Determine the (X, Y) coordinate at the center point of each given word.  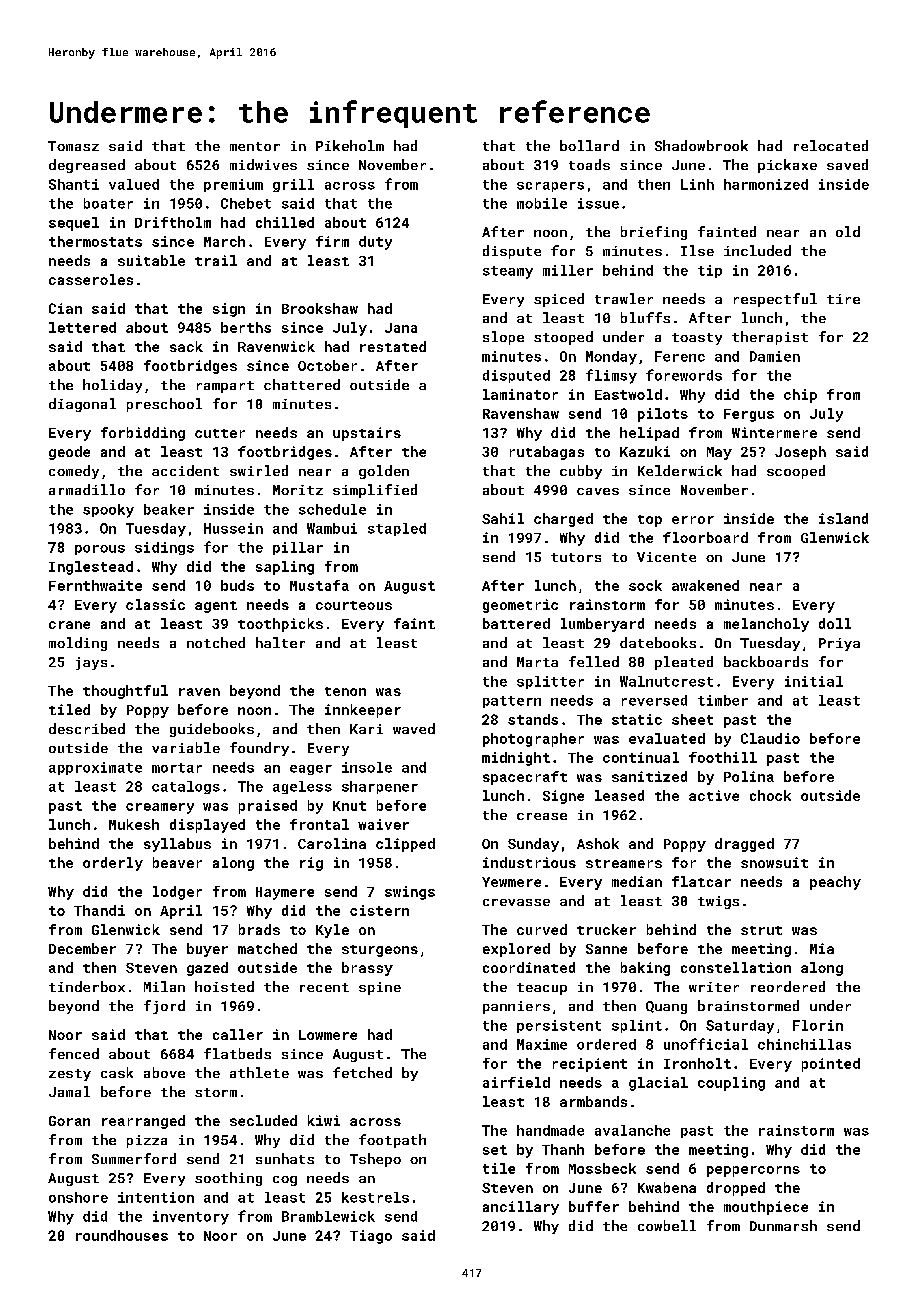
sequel (74, 224)
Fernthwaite (95, 585)
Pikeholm (350, 145)
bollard (589, 145)
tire (843, 299)
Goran (69, 1121)
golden (384, 472)
